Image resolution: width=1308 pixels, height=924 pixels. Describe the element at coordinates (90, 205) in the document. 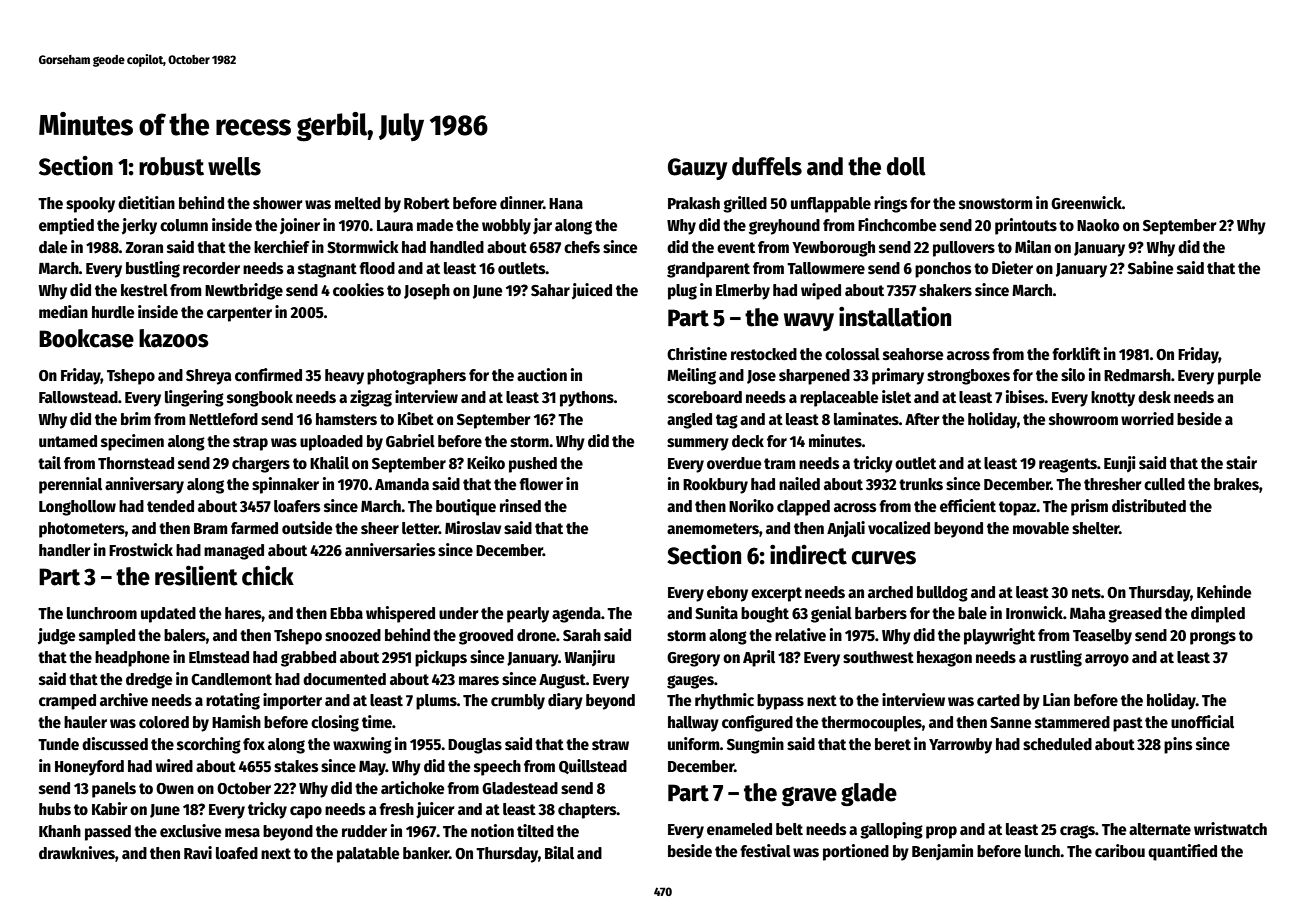

I see `spooky` at that location.
